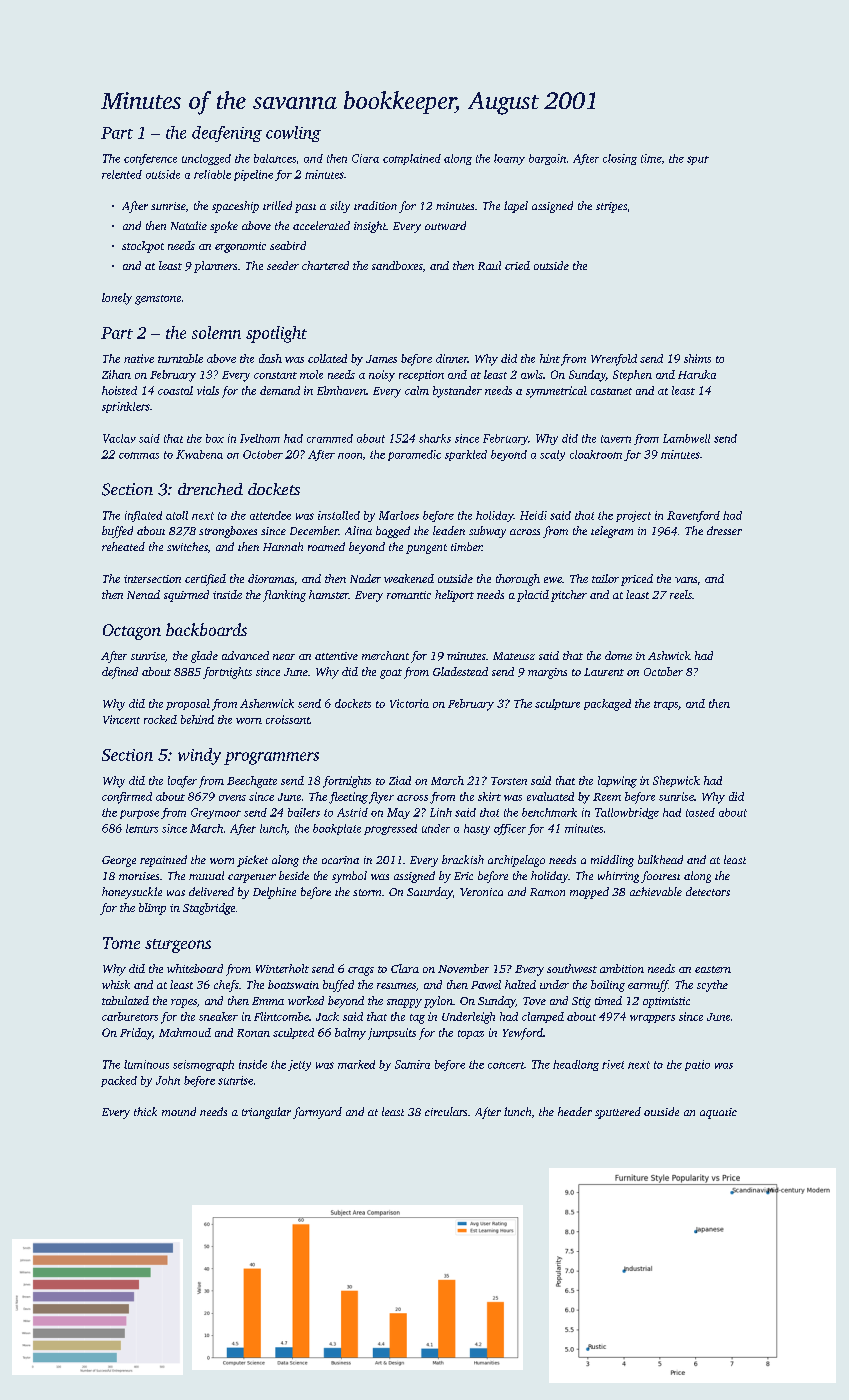  Describe the element at coordinates (516, 207) in the image. I see `lapel` at that location.
